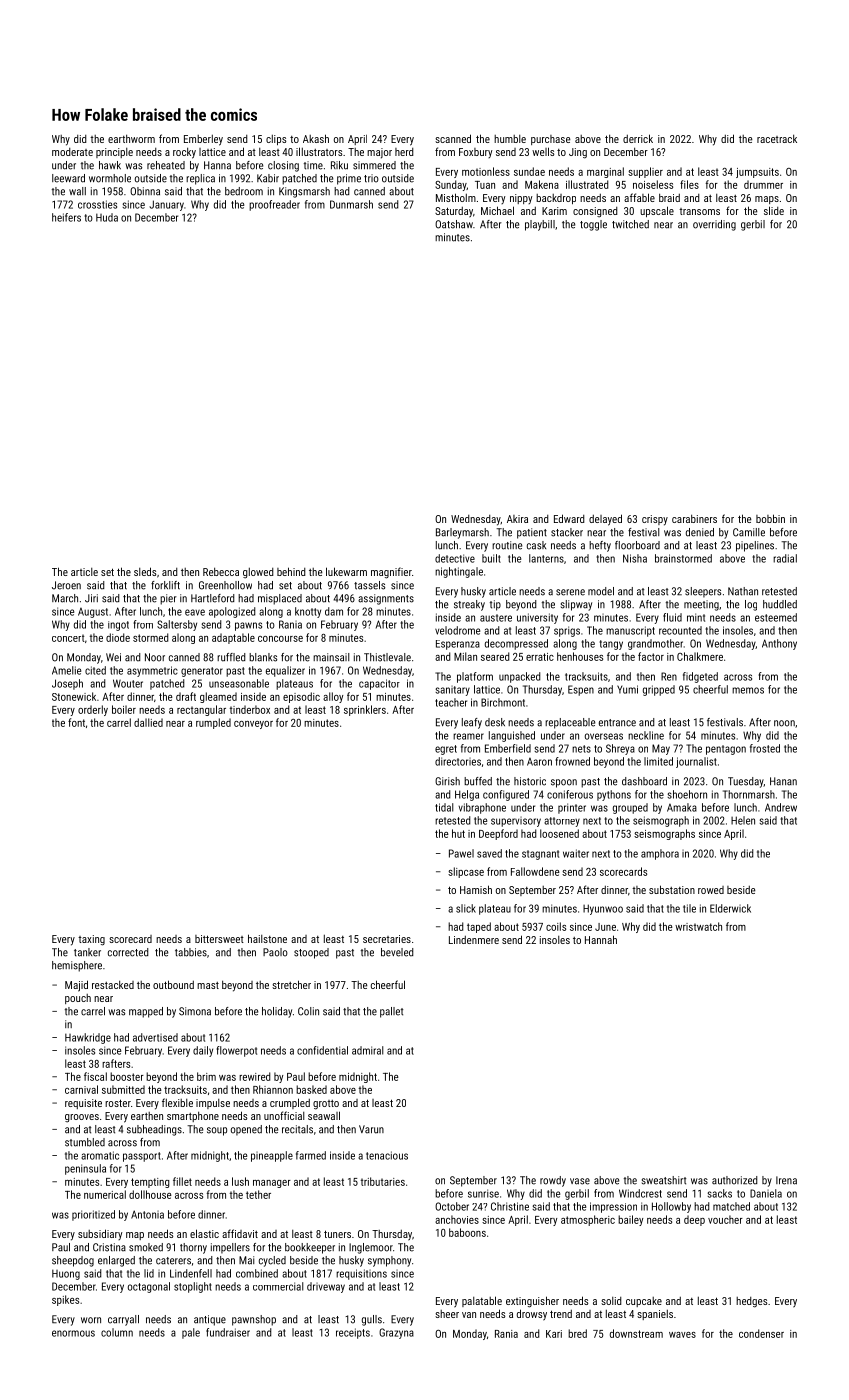 The image size is (849, 1400). I want to click on lukewarm, so click(346, 571).
